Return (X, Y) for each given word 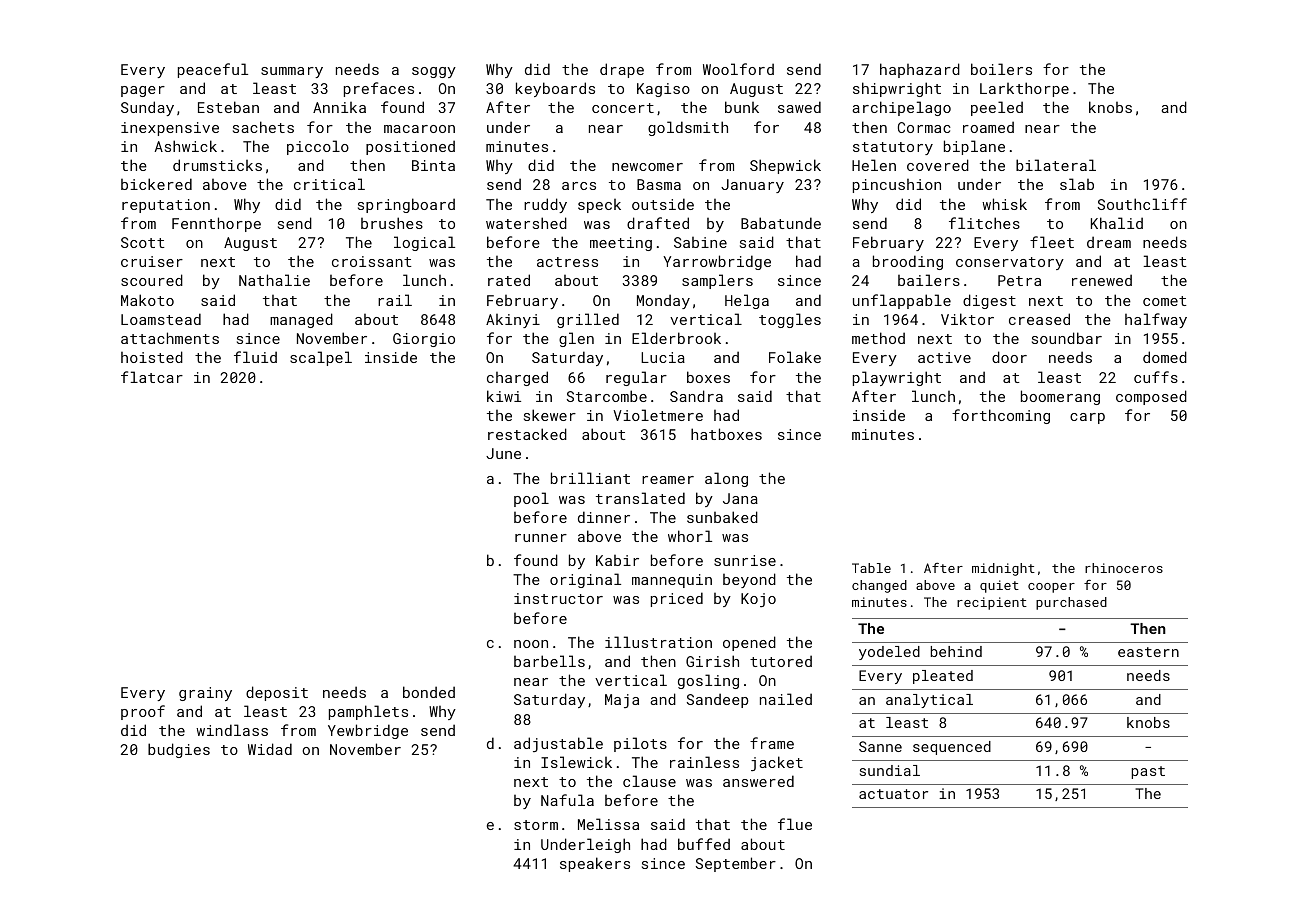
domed (1165, 357)
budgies (179, 750)
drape (622, 70)
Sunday (147, 108)
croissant (372, 261)
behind (956, 651)
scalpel (321, 358)
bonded (429, 692)
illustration (658, 642)
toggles (790, 320)
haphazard (920, 70)
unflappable (902, 301)
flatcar (152, 377)
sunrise (745, 560)
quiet (999, 586)
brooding (908, 262)
